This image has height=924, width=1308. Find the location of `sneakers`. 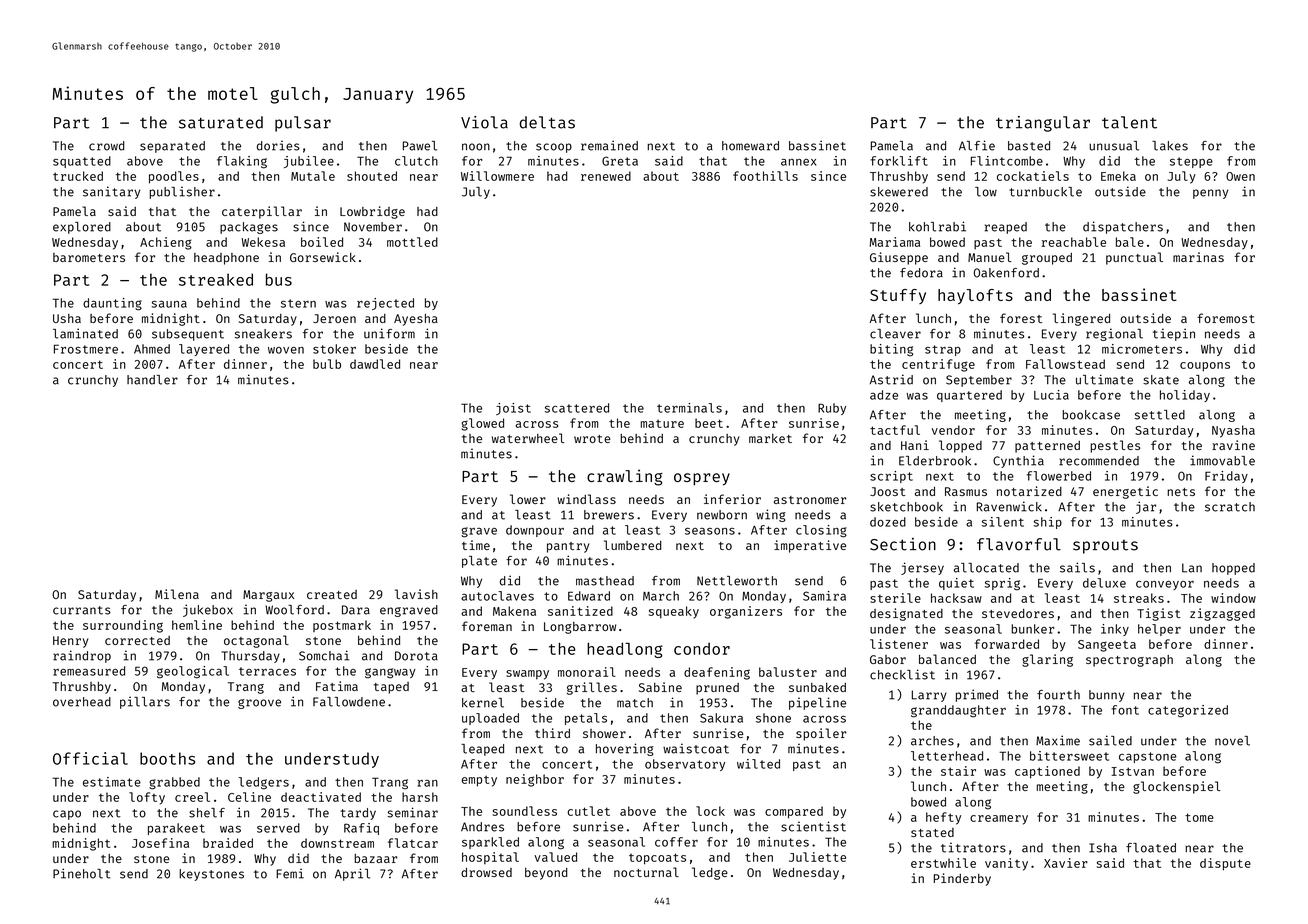

sneakers is located at coordinates (263, 334).
